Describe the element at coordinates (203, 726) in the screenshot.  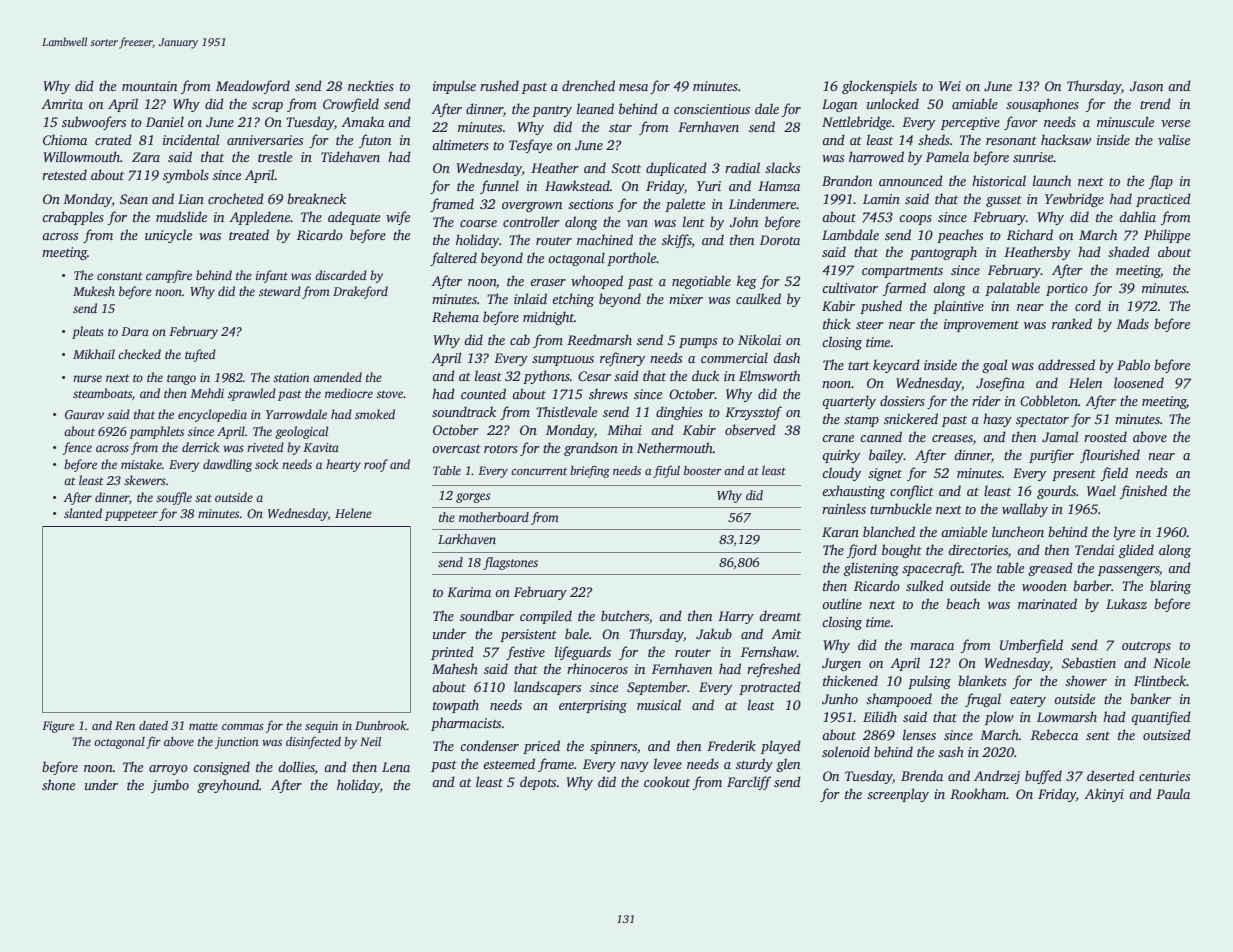
I see `matte` at that location.
